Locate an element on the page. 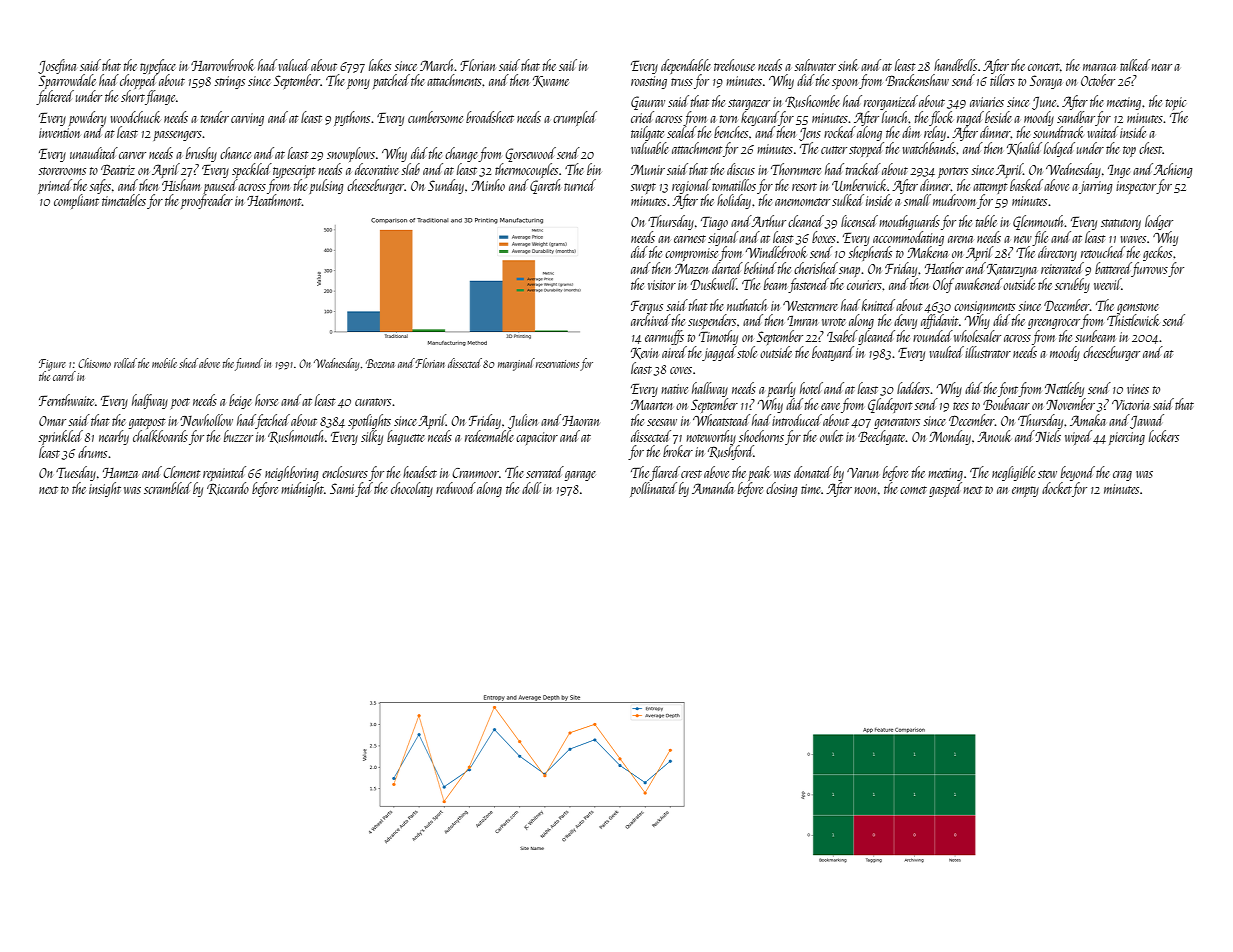  accommodating is located at coordinates (908, 238).
